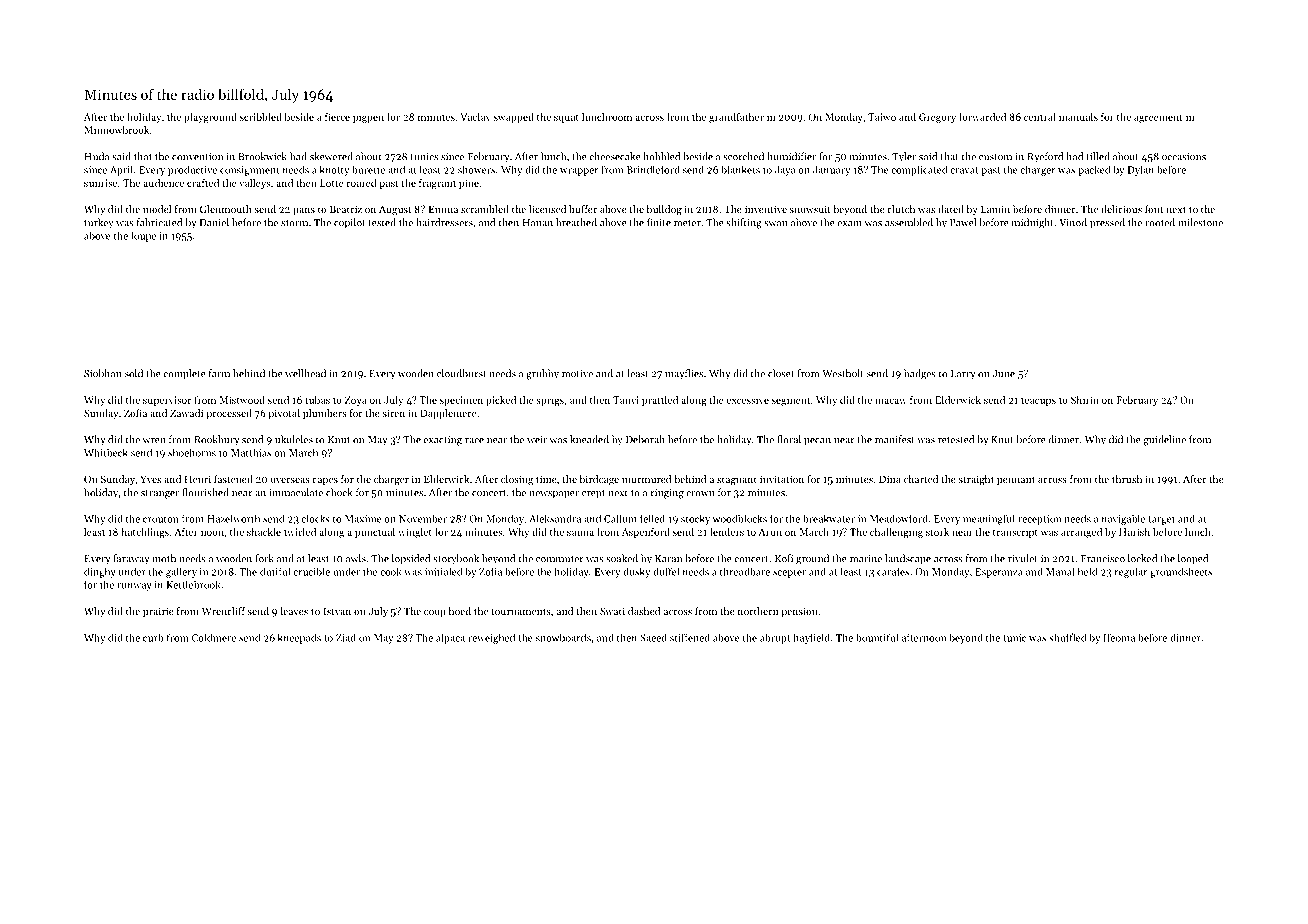  I want to click on mayflies, so click(684, 374).
